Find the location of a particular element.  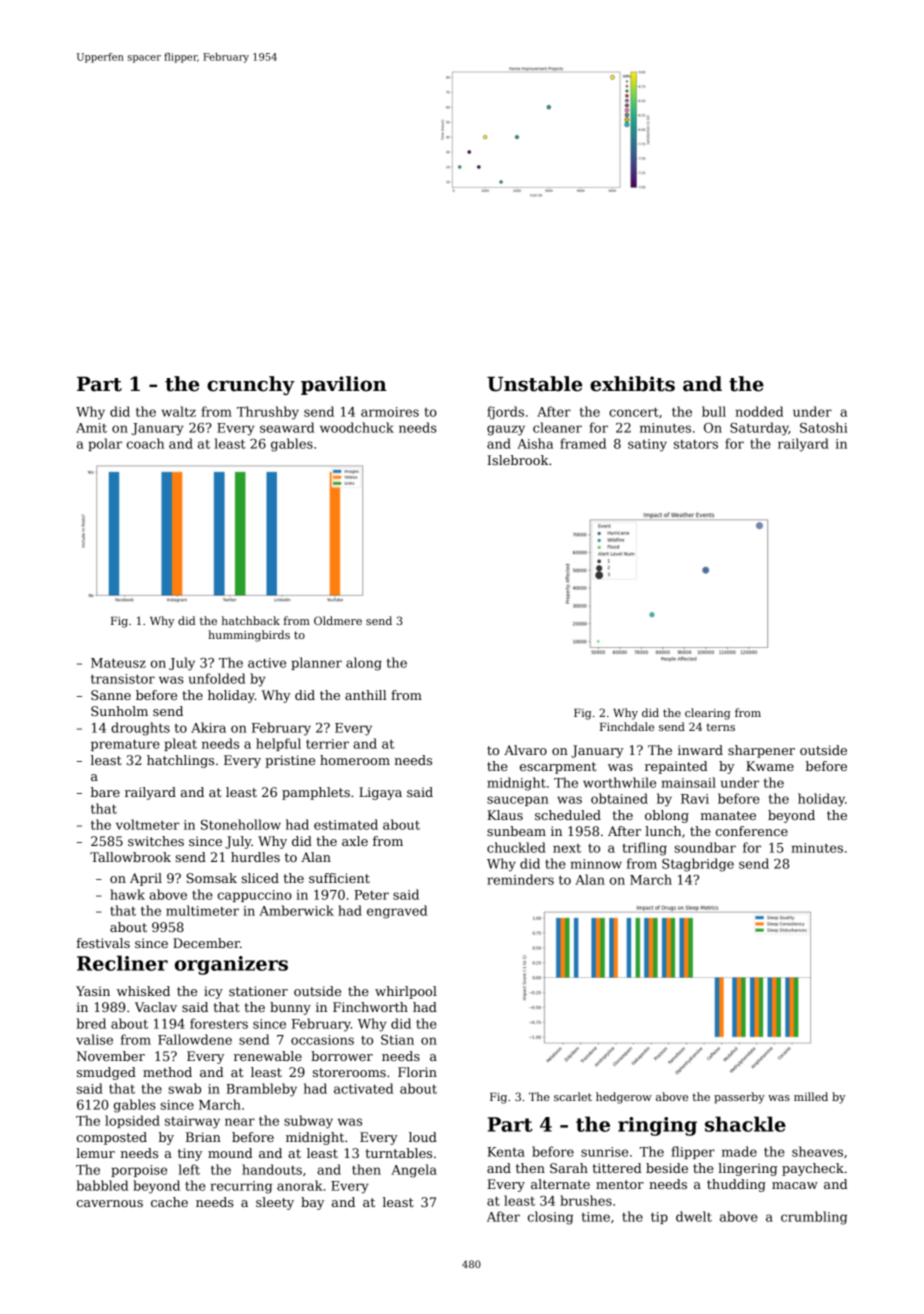

Oldmere is located at coordinates (338, 620).
